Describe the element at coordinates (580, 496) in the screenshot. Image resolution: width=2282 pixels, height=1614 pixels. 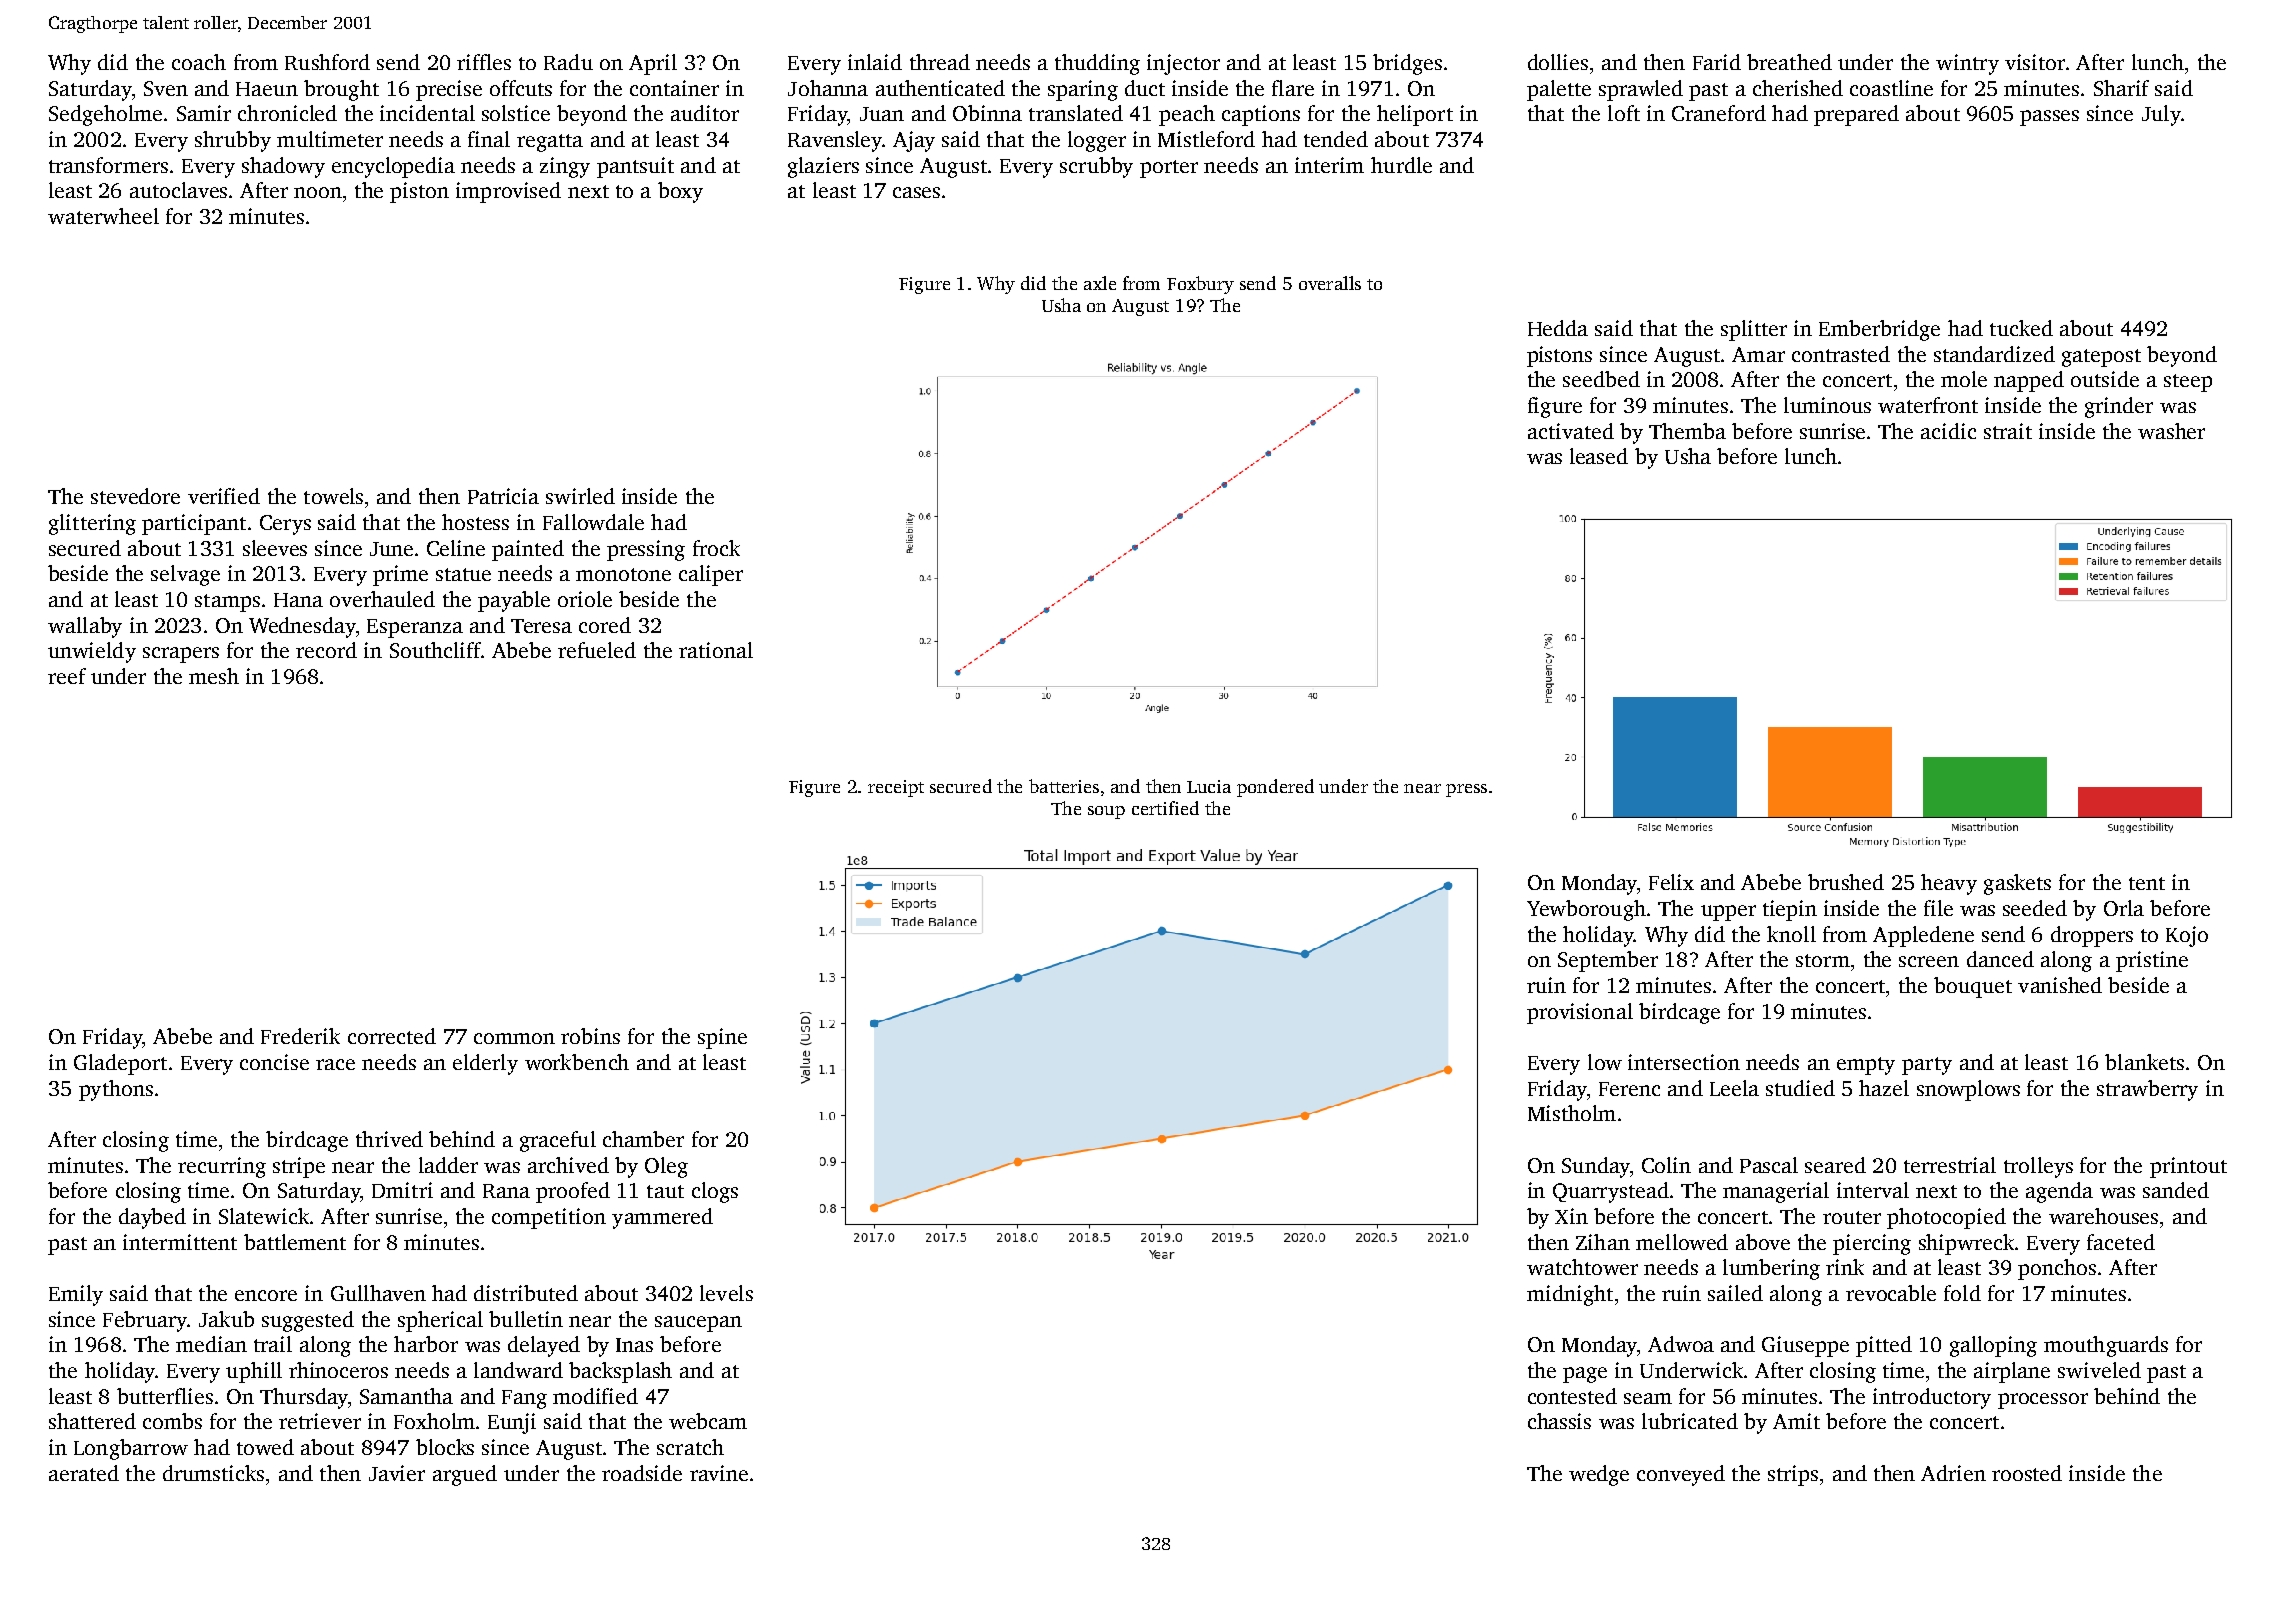
I see `swirled` at that location.
